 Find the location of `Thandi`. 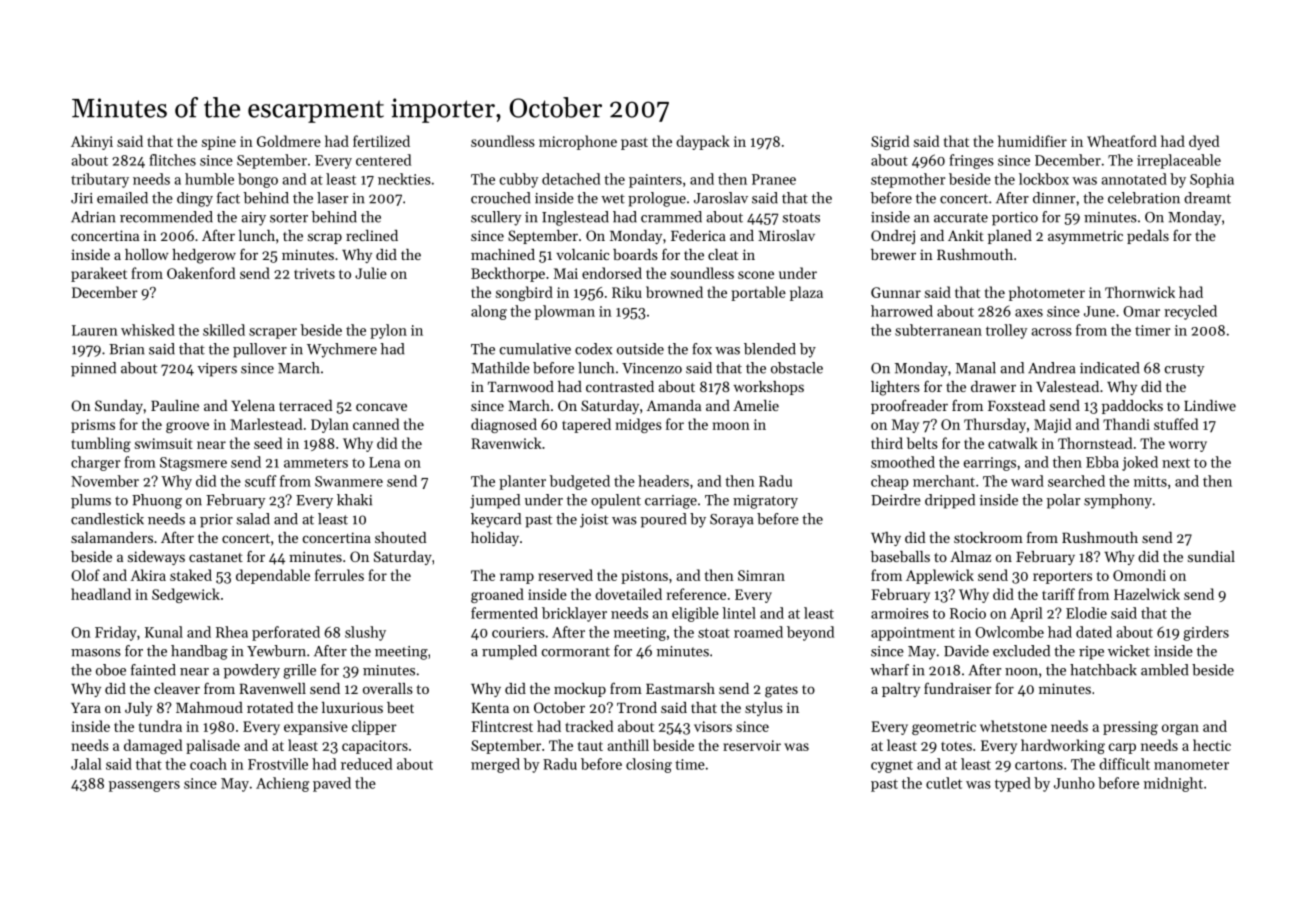

Thandi is located at coordinates (1126, 424).
